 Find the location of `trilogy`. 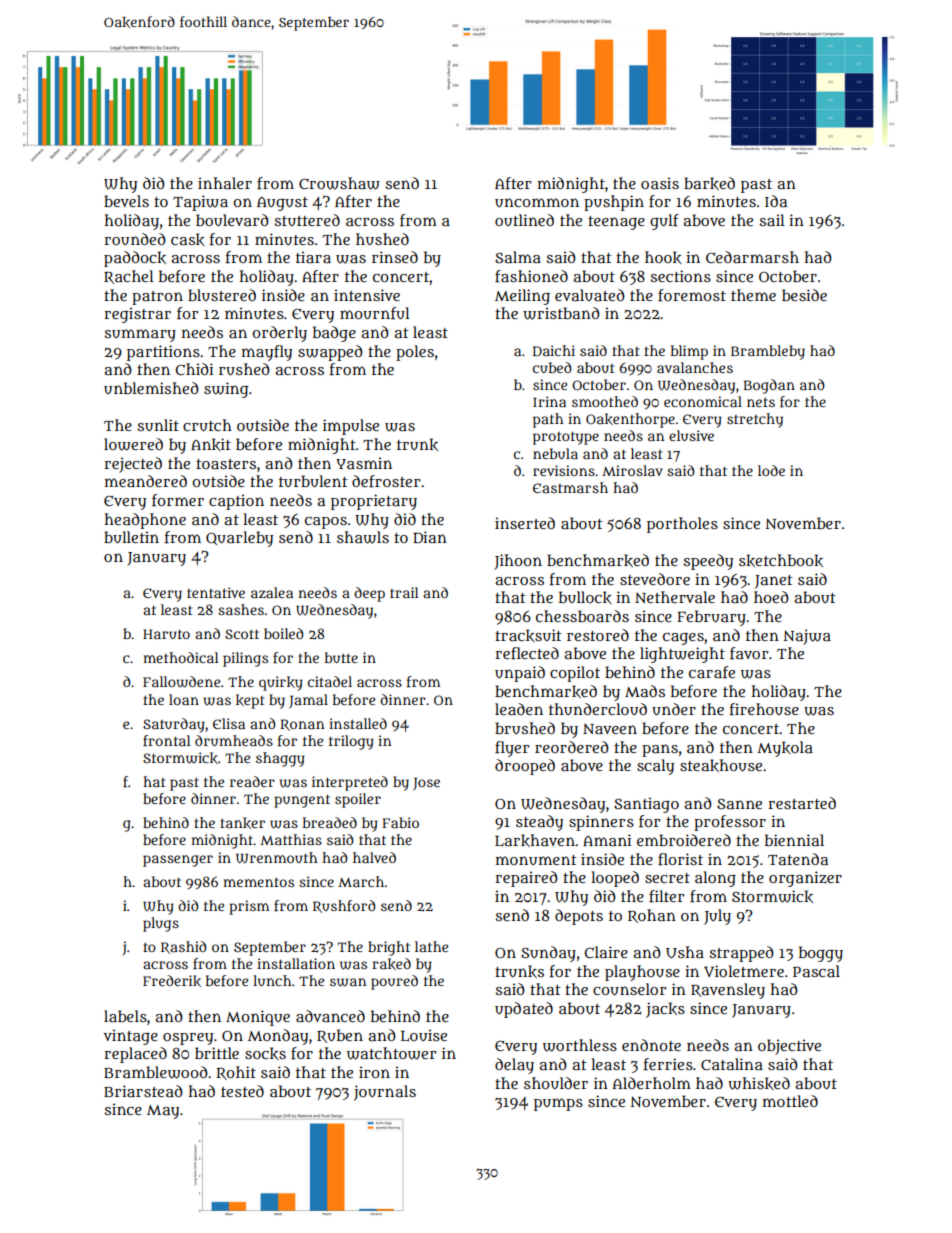

trilogy is located at coordinates (351, 742).
